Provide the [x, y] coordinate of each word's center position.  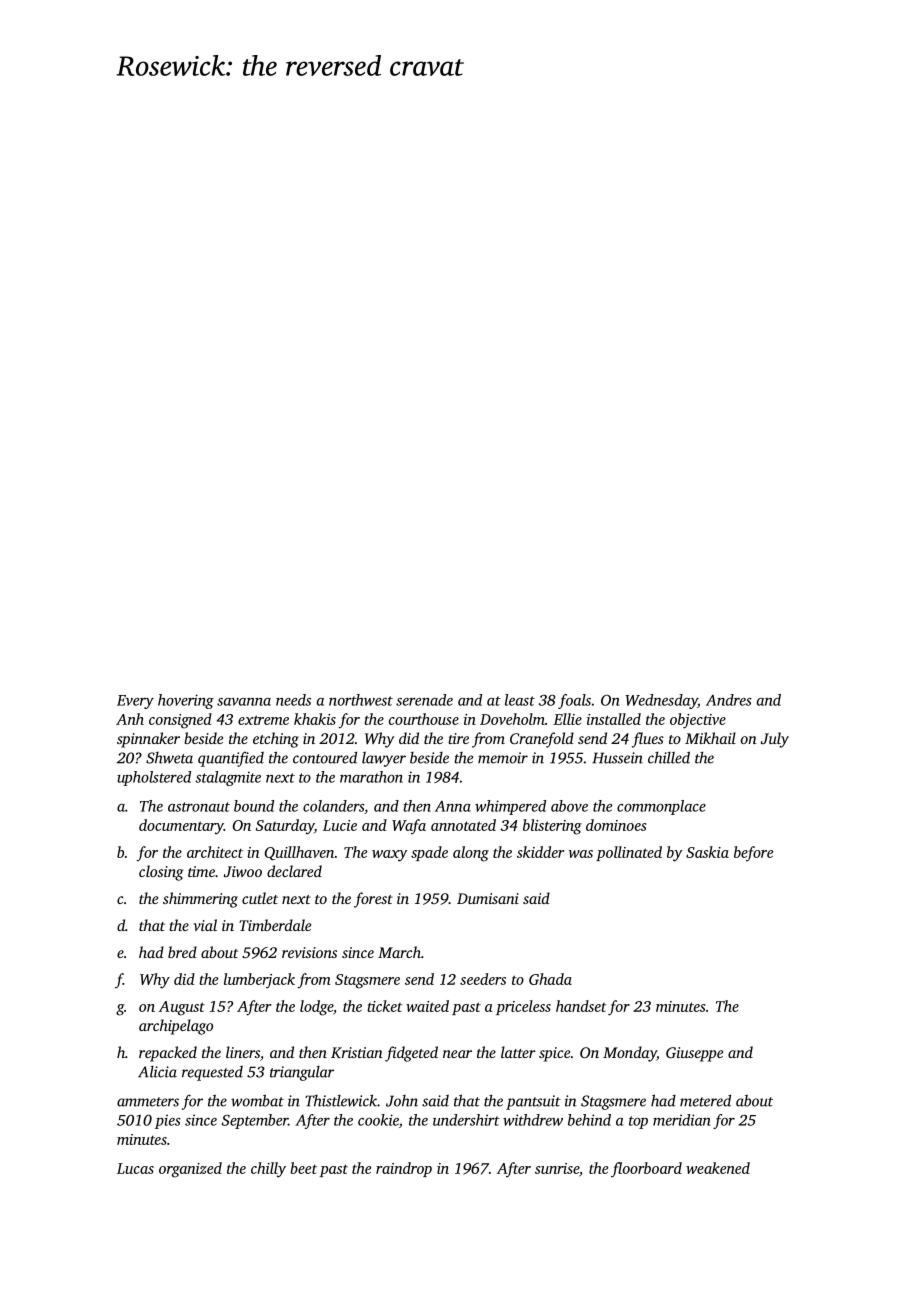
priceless [523, 1007]
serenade [424, 700]
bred [182, 952]
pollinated [629, 853]
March [399, 952]
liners [243, 1052]
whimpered [510, 807]
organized [190, 1170]
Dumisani [488, 898]
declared [294, 871]
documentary [181, 827]
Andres [729, 700]
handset [581, 1006]
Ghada [550, 979]
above [569, 806]
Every [135, 702]
